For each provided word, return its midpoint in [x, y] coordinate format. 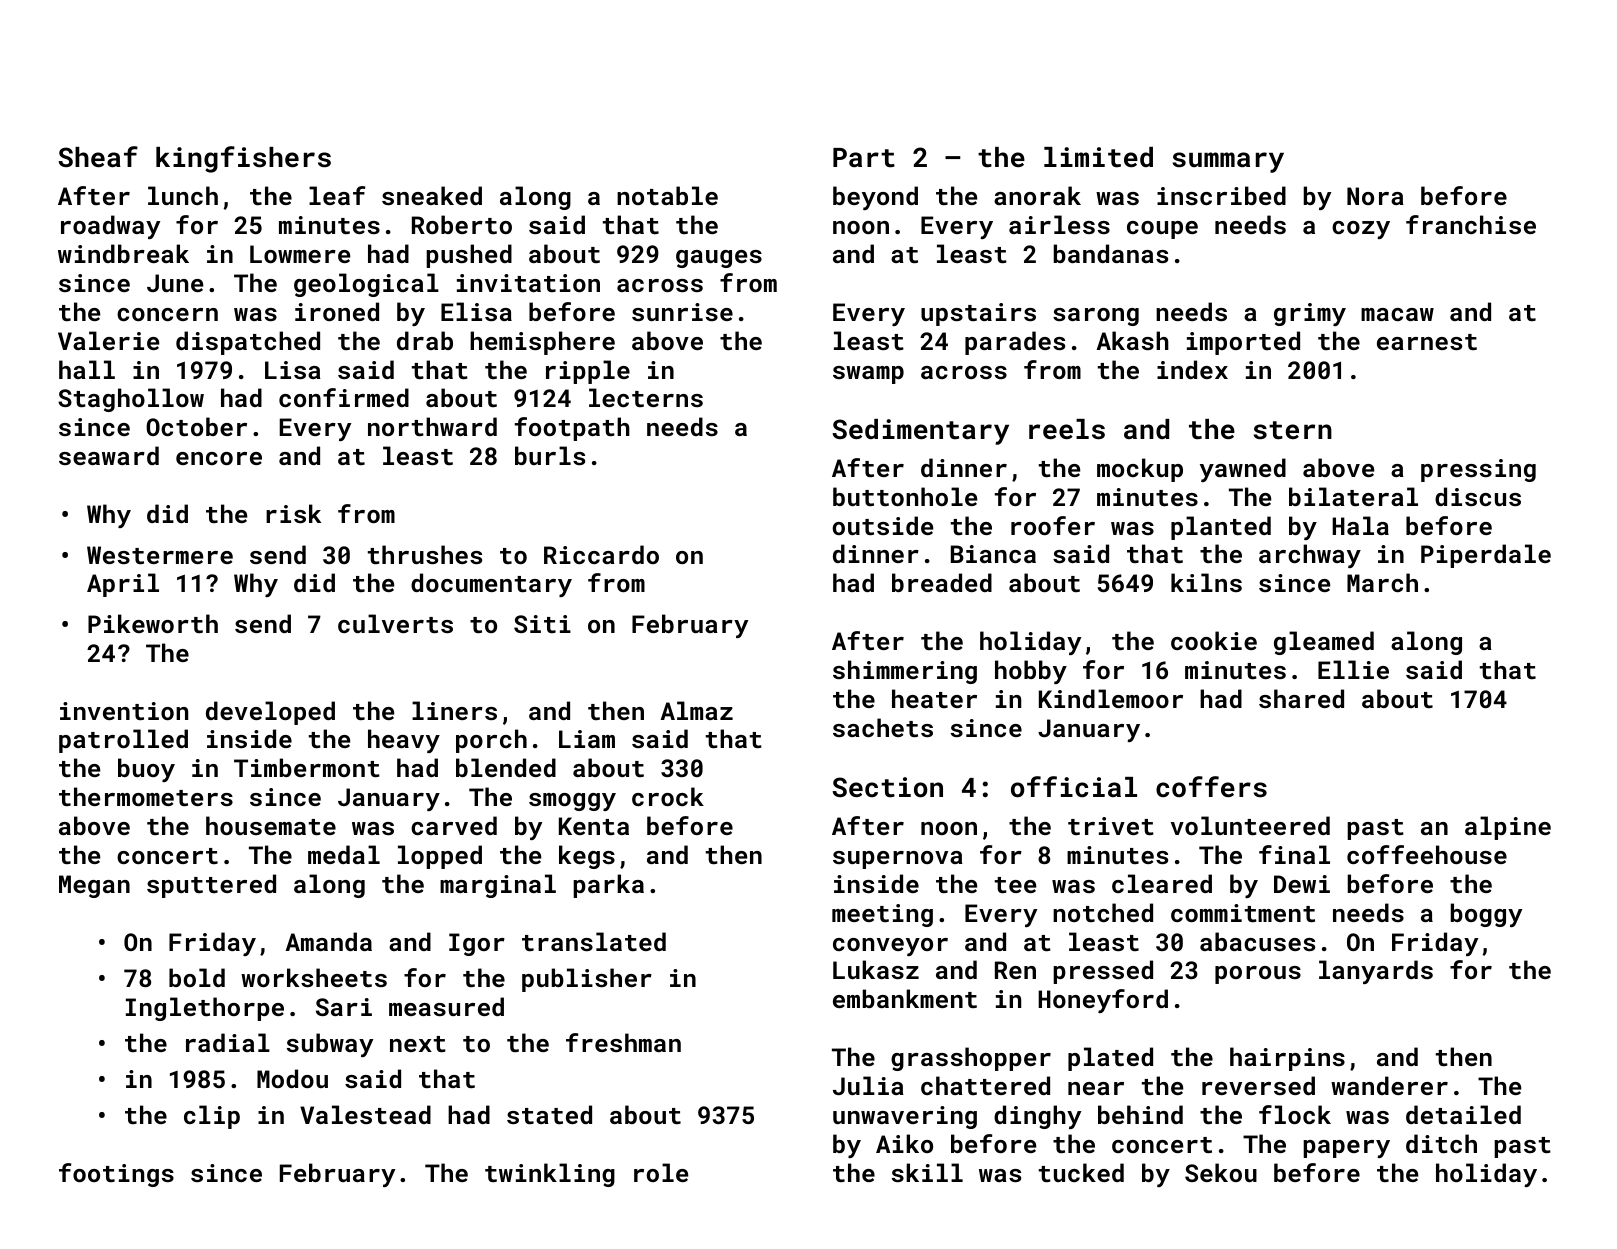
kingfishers [243, 159]
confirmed [344, 397]
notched [1103, 912]
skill [927, 1172]
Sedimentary [920, 432]
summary [1228, 162]
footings [116, 1175]
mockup [1140, 470]
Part [864, 158]
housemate [271, 825]
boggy [1486, 915]
